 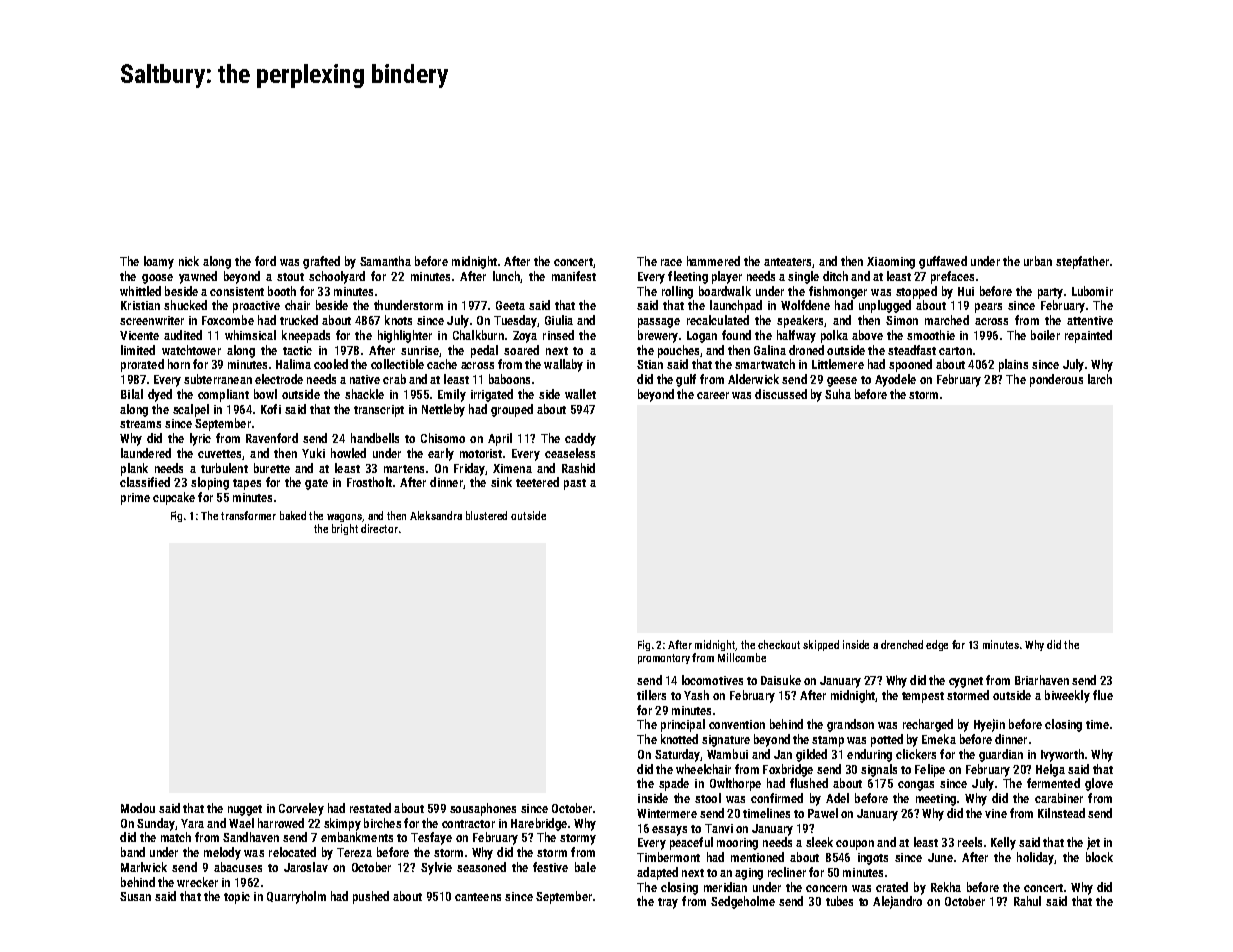 What do you see at coordinates (779, 644) in the document?
I see `checkout` at bounding box center [779, 644].
